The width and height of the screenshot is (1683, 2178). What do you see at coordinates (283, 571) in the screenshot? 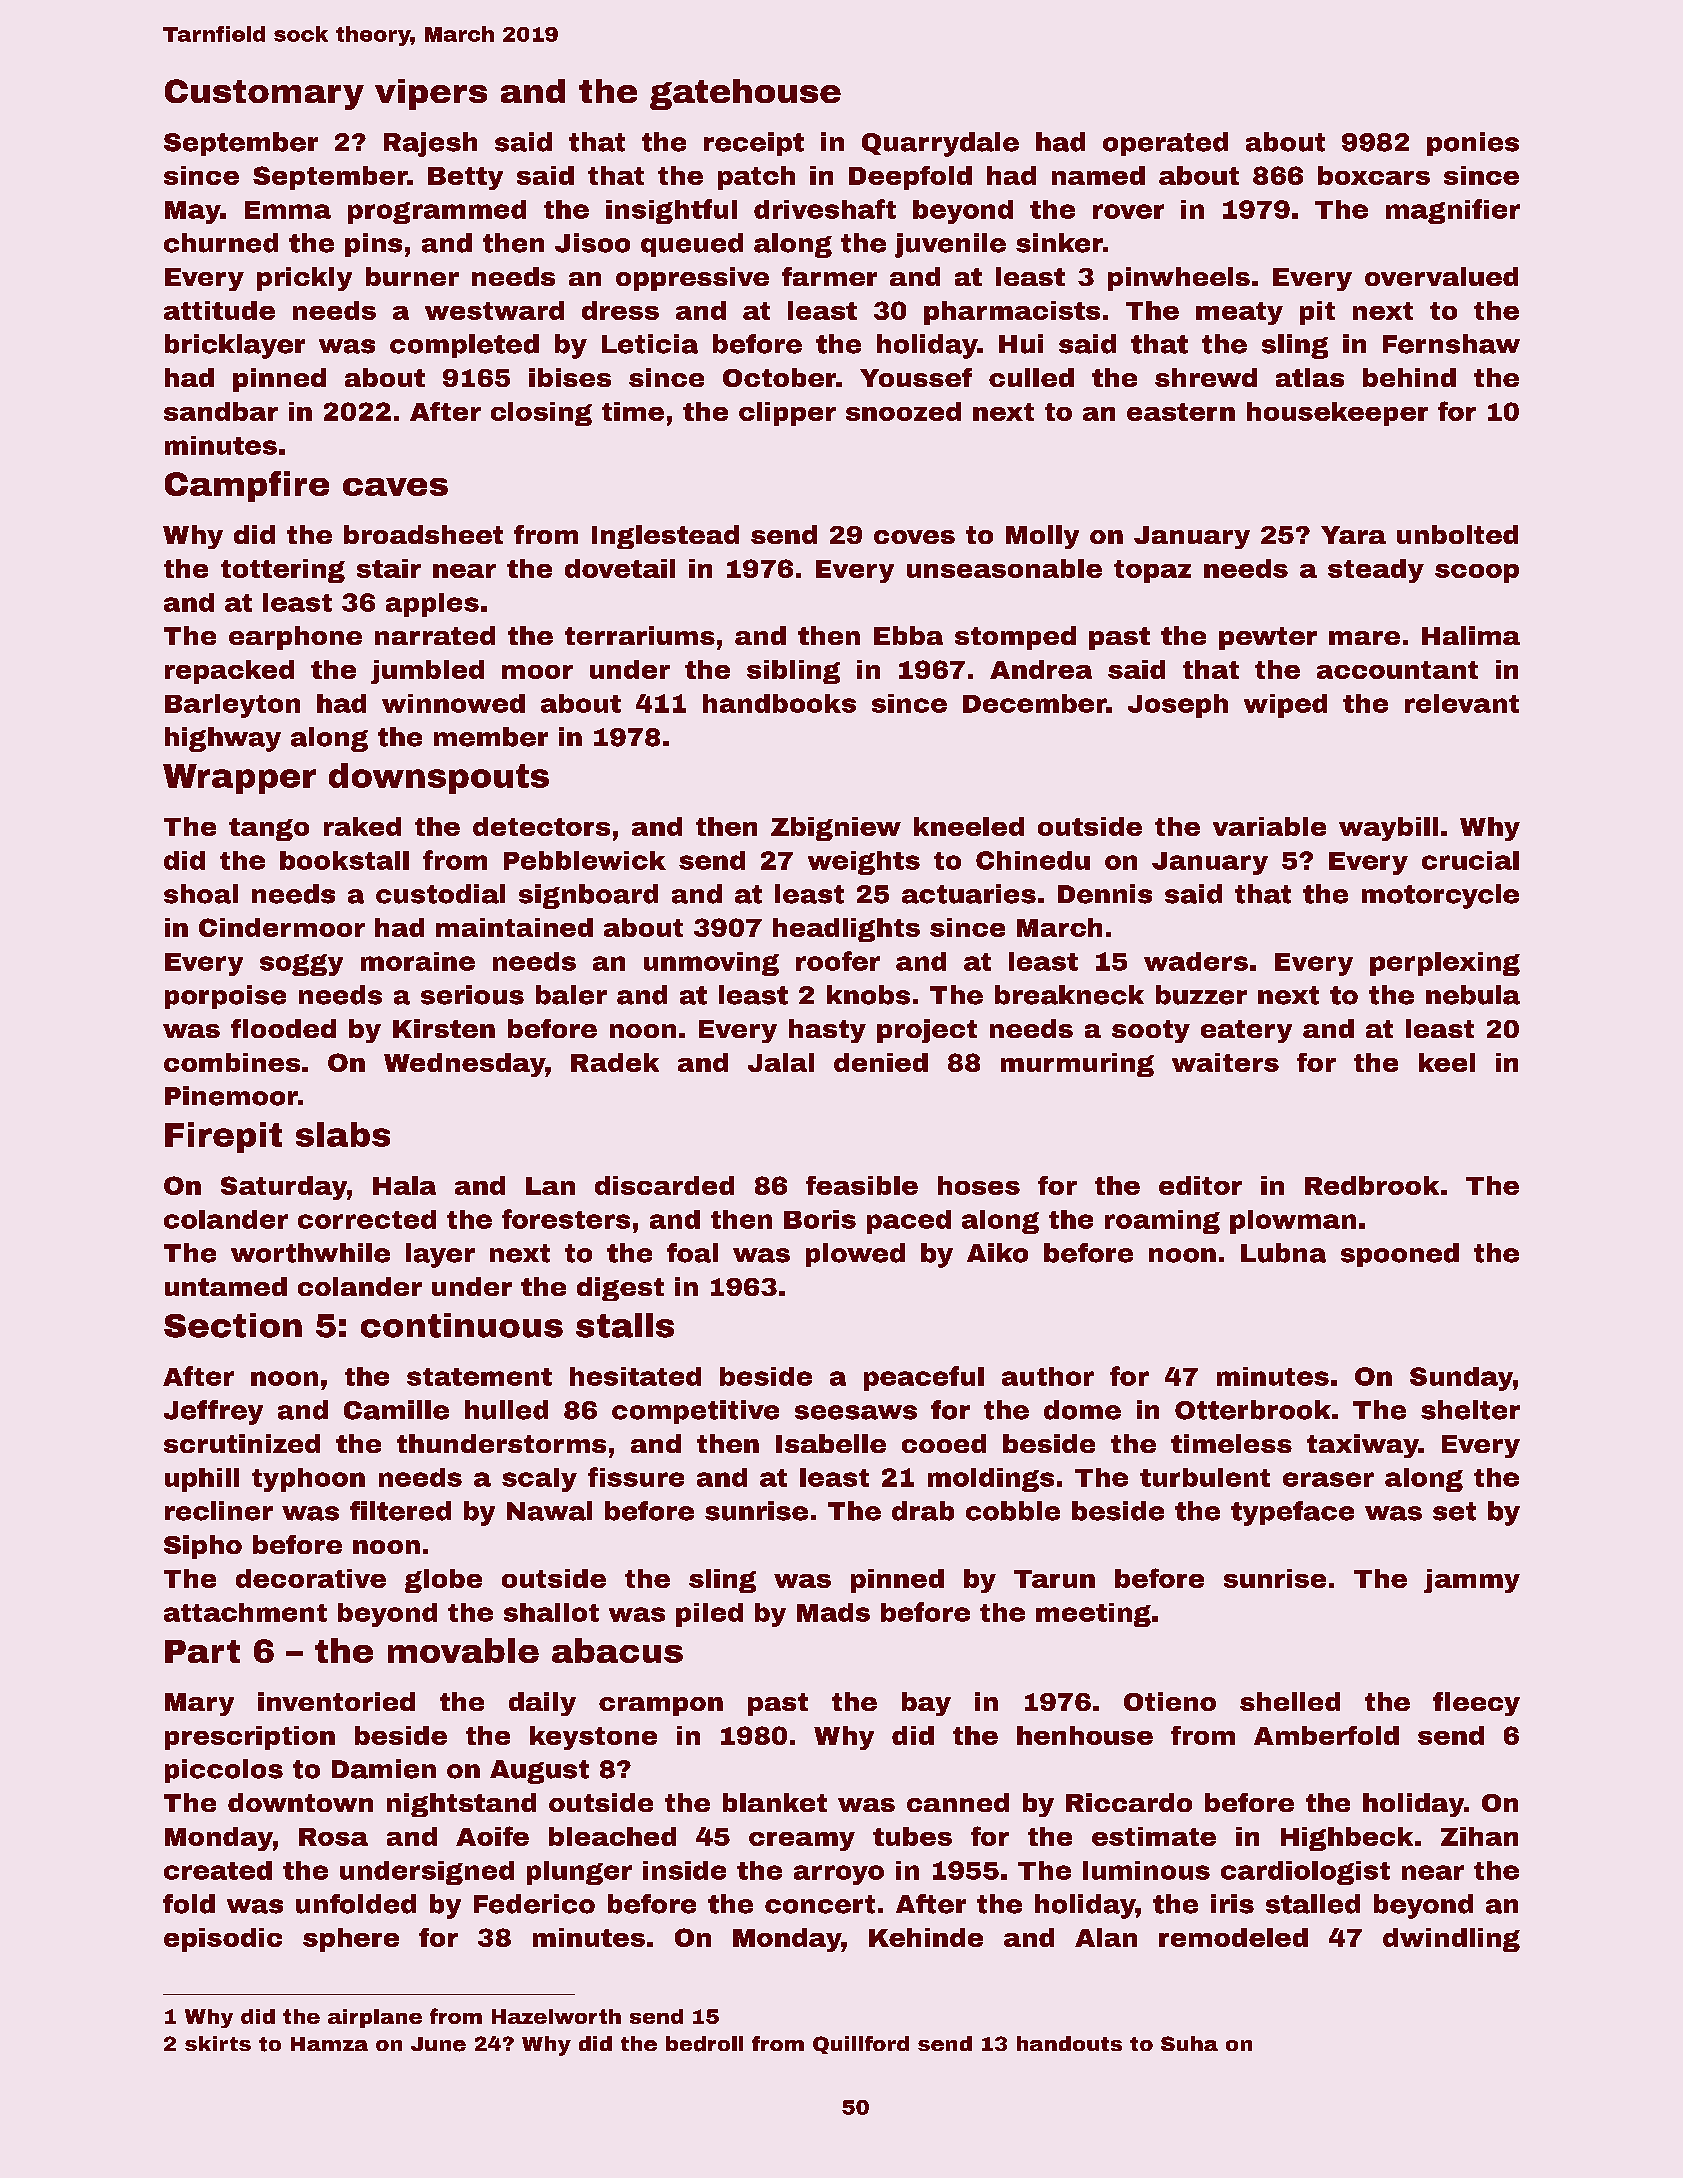
I see `tottering` at bounding box center [283, 571].
